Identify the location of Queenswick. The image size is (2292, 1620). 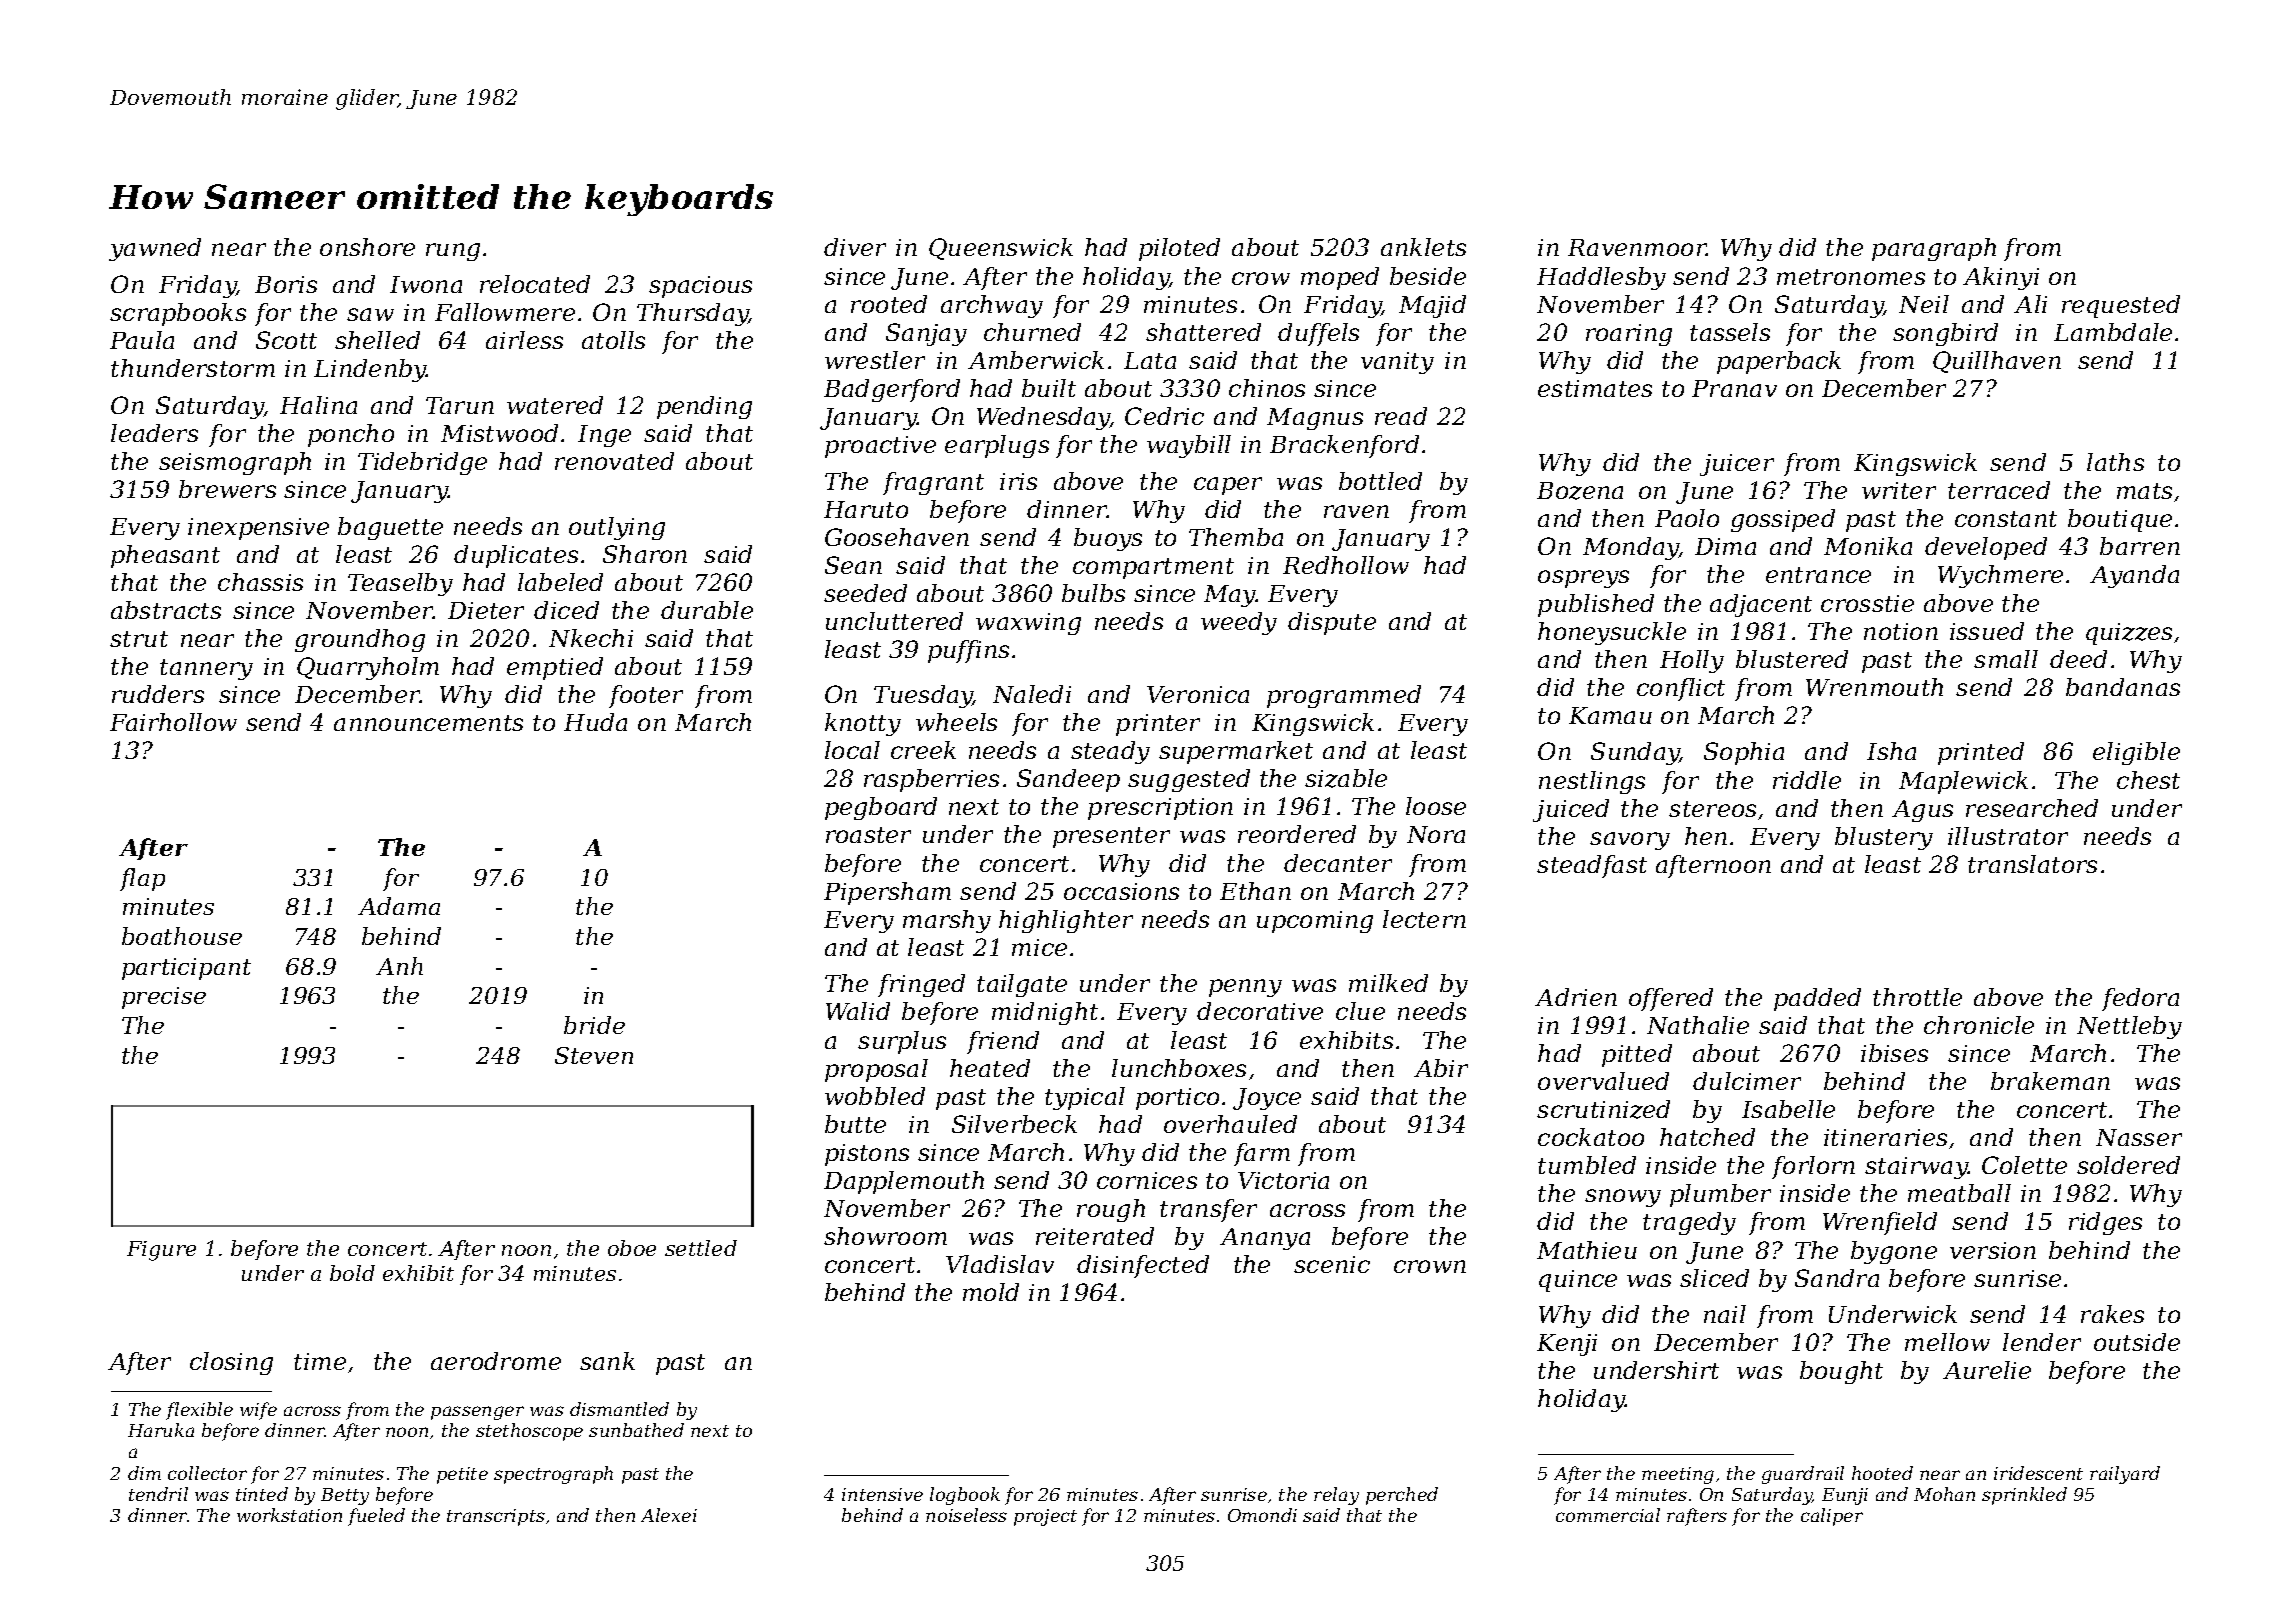
(1001, 249).
